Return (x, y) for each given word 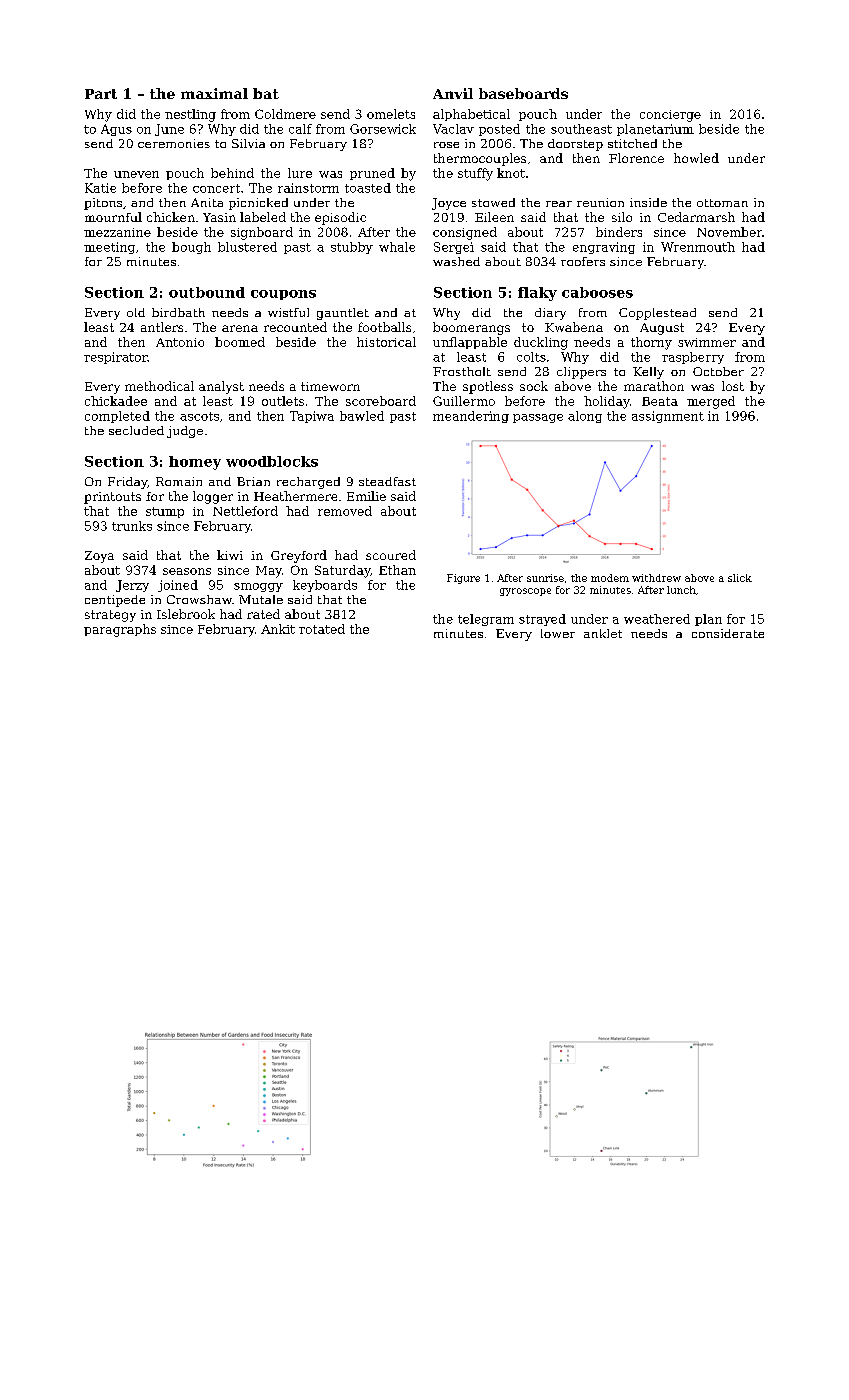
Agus (116, 130)
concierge (670, 116)
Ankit (278, 629)
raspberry (693, 358)
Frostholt (462, 371)
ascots (199, 416)
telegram (486, 620)
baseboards (523, 93)
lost (733, 386)
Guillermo (464, 401)
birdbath (178, 312)
